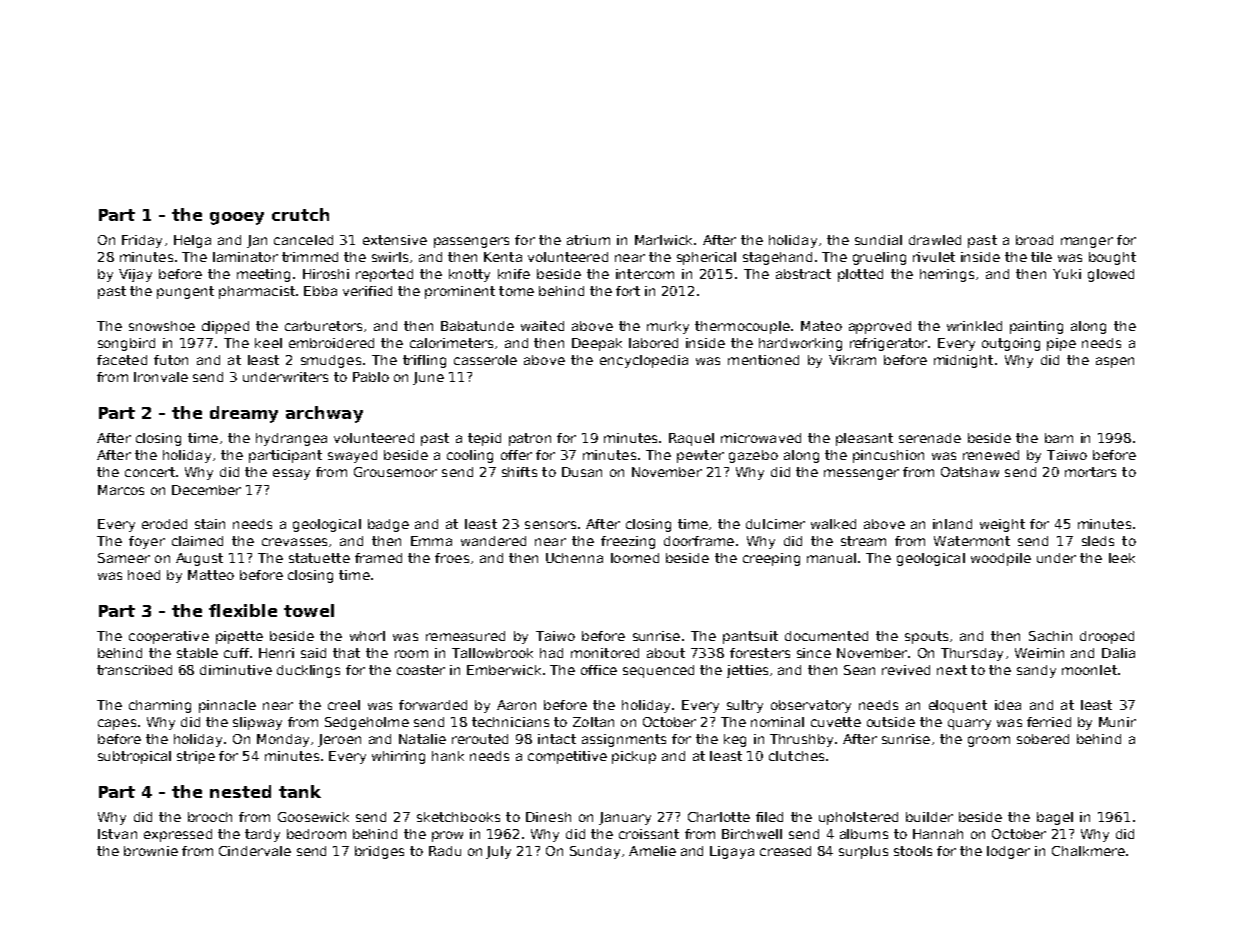  Describe the element at coordinates (291, 474) in the document. I see `essay` at that location.
